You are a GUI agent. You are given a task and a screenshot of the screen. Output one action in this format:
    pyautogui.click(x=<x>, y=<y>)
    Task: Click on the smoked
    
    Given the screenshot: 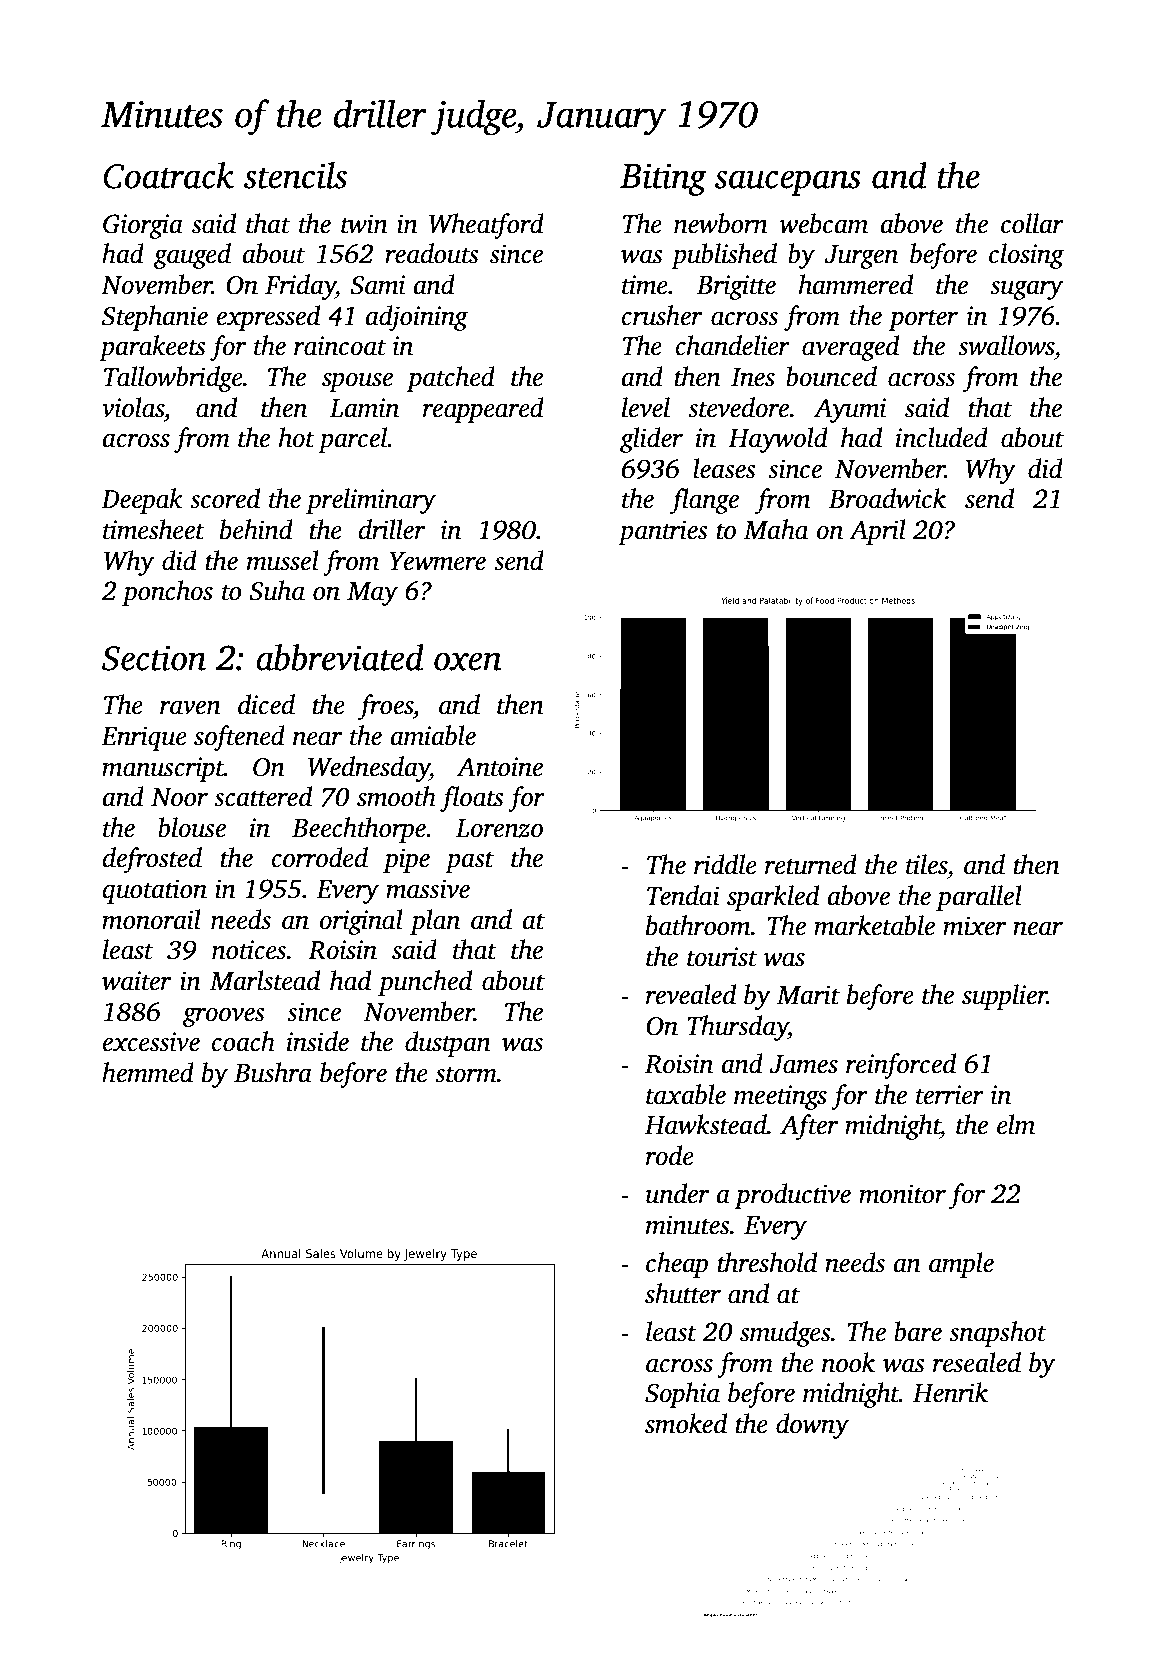 What is the action you would take?
    pyautogui.click(x=686, y=1423)
